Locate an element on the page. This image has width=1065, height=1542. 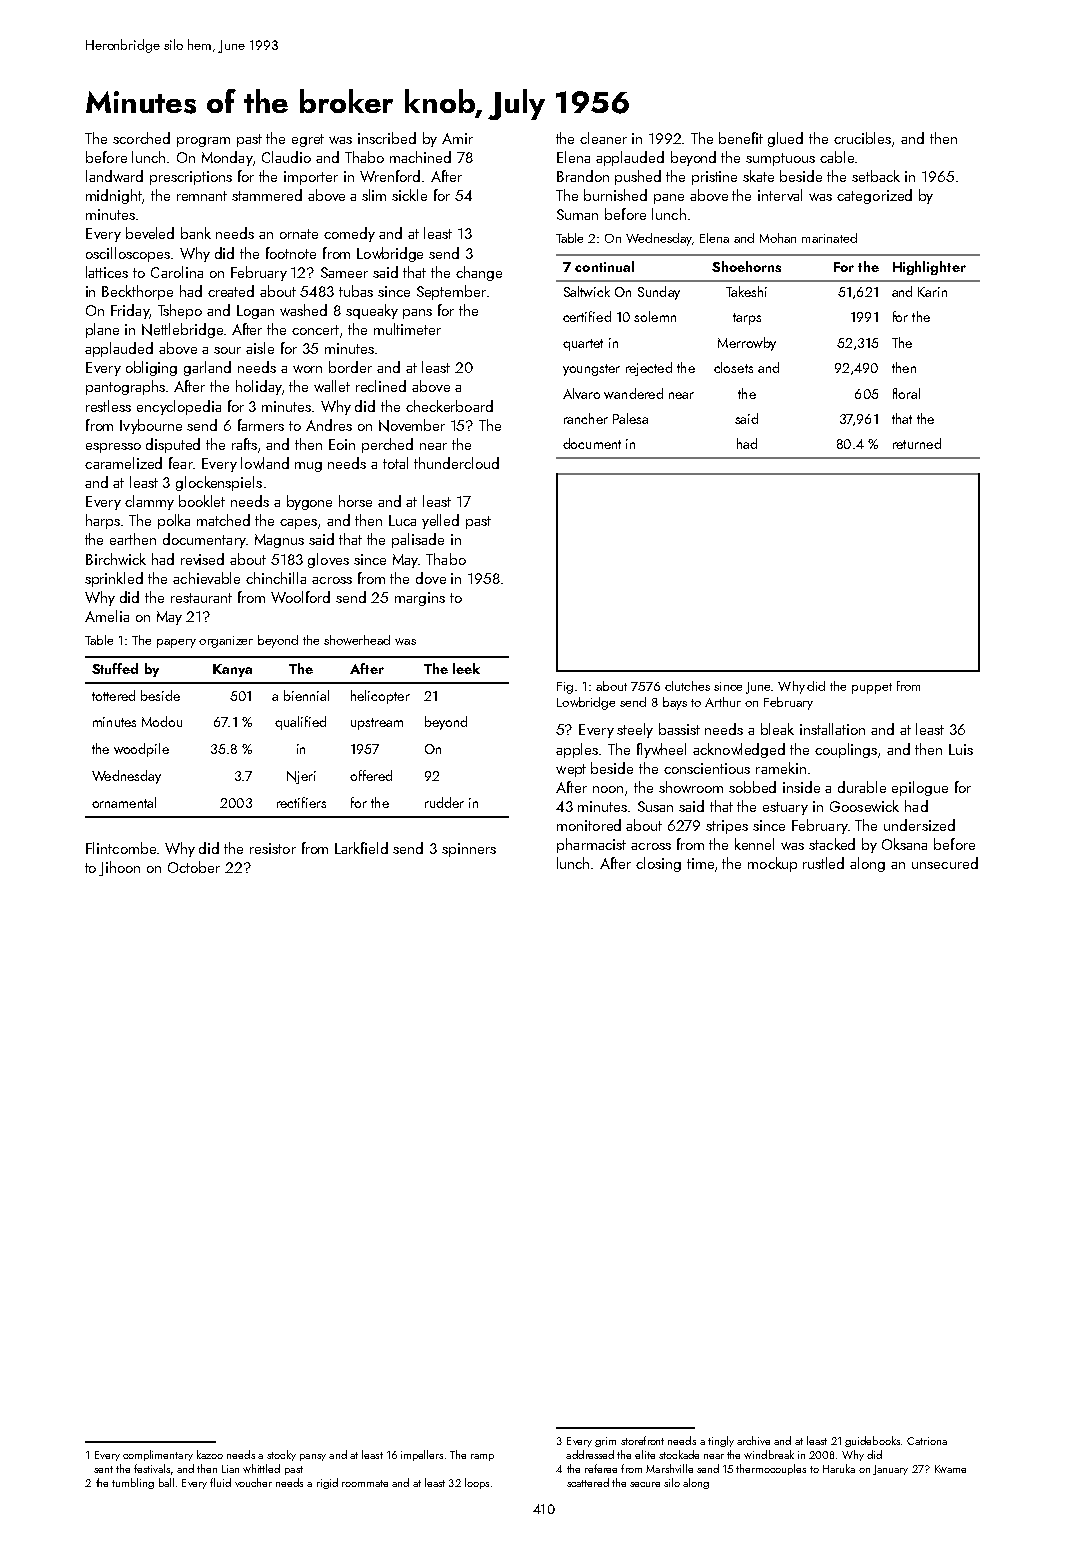
thundercloud is located at coordinates (456, 463).
